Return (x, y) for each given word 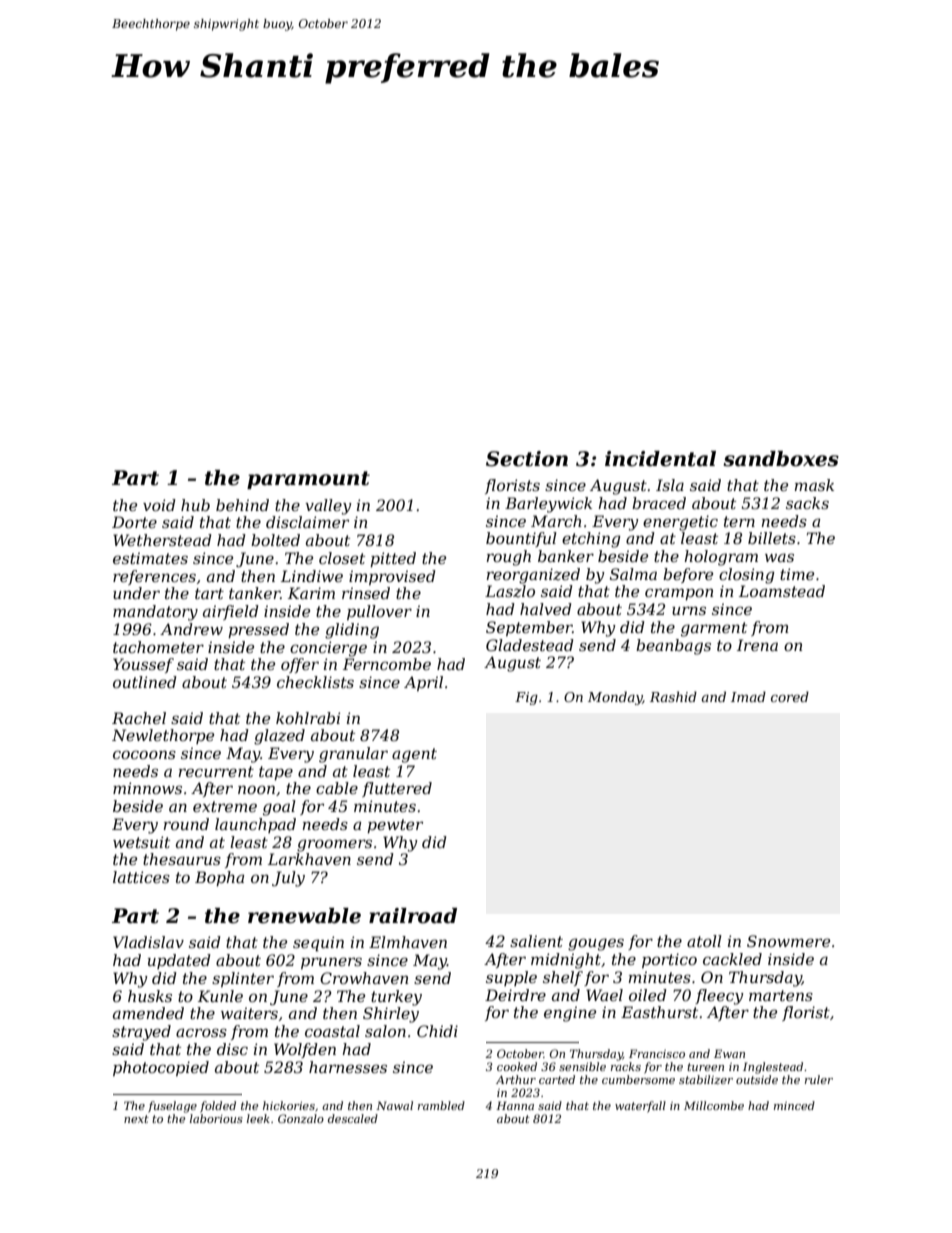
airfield (231, 612)
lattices (141, 877)
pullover (379, 612)
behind (242, 505)
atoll (704, 941)
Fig (526, 698)
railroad (413, 916)
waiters (249, 1013)
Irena (757, 645)
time (797, 574)
